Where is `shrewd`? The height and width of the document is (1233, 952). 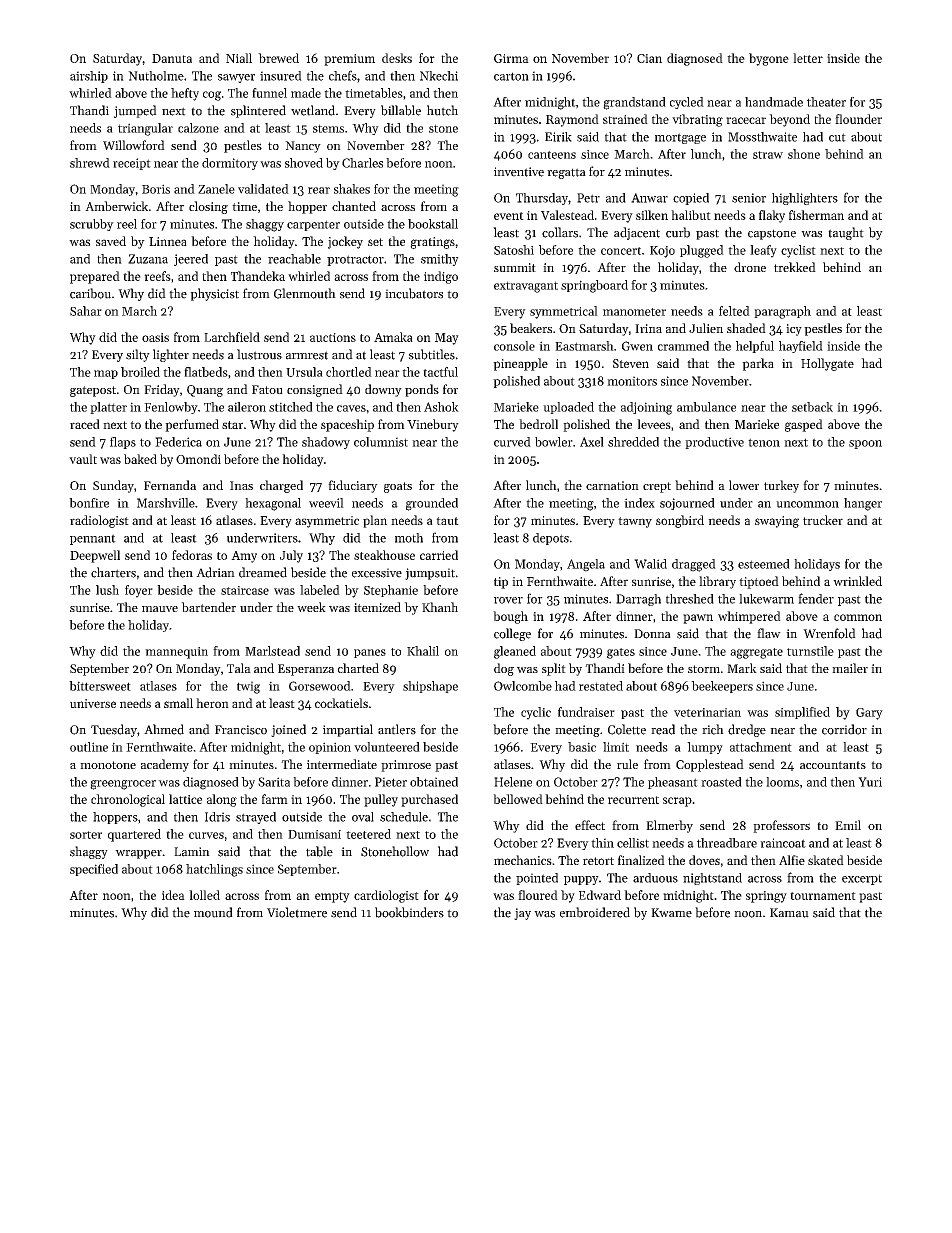 shrewd is located at coordinates (90, 163).
